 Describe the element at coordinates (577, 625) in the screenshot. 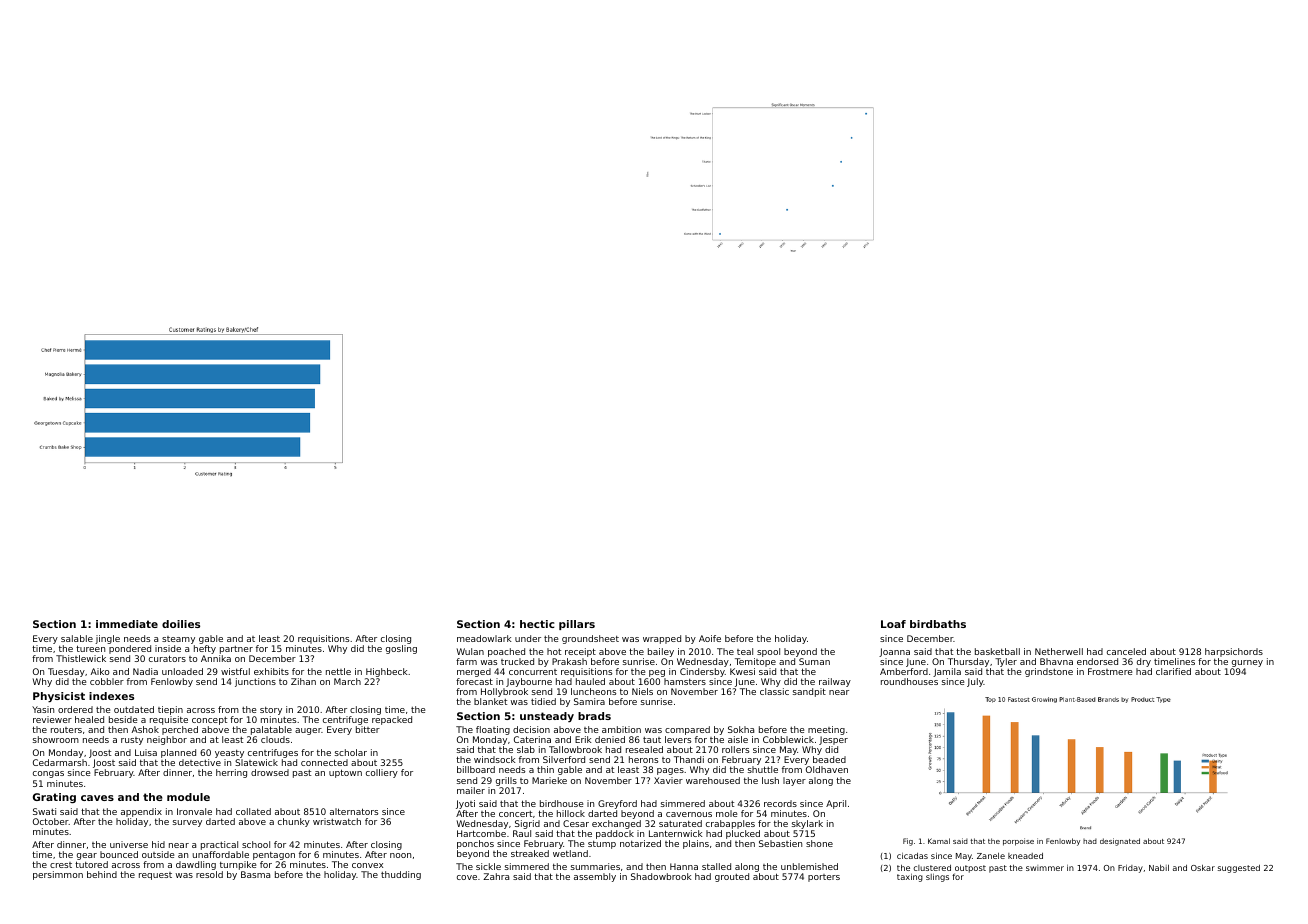

I see `pillars` at that location.
